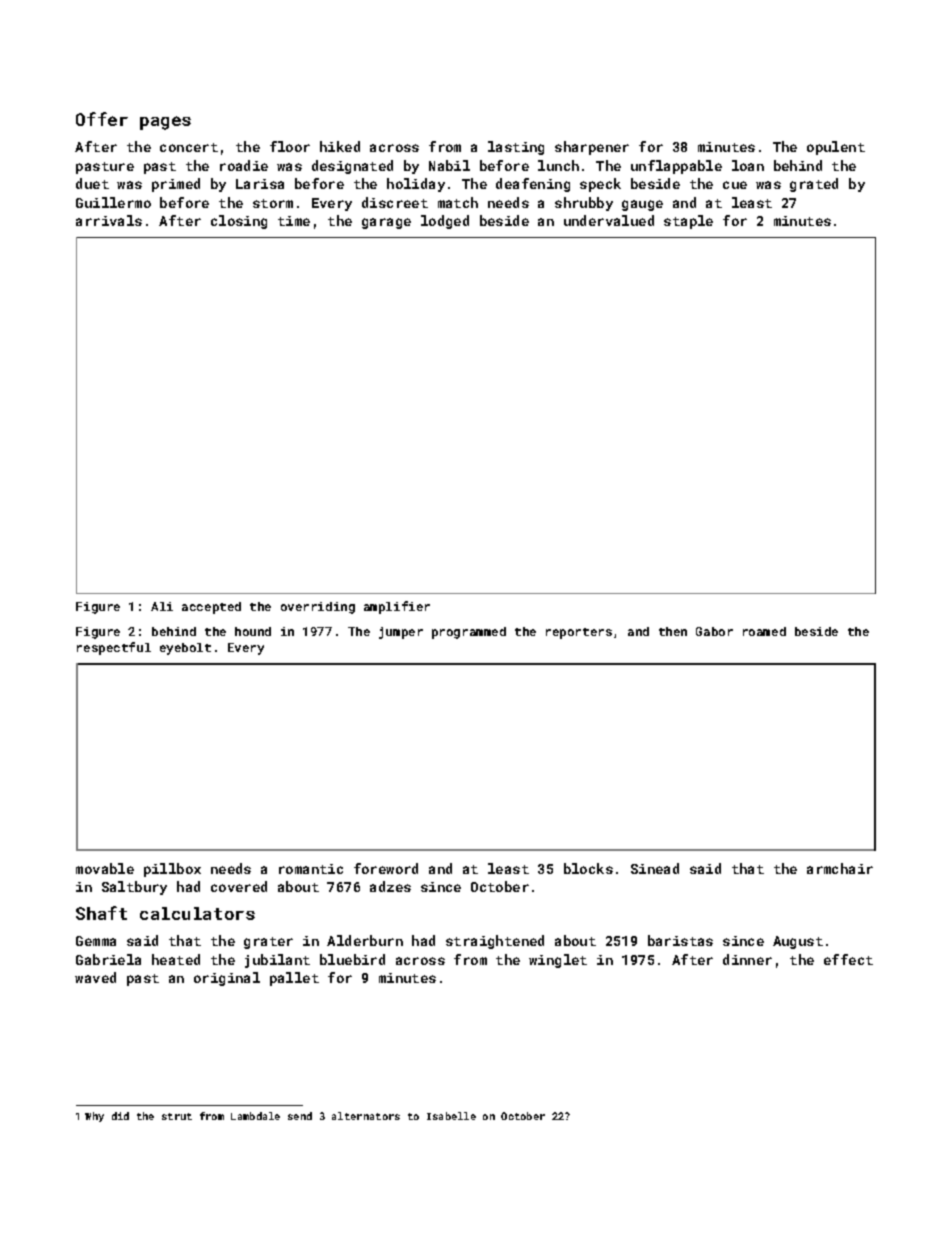 This document has width=952, height=1233. Describe the element at coordinates (747, 959) in the document. I see `dinner` at that location.
